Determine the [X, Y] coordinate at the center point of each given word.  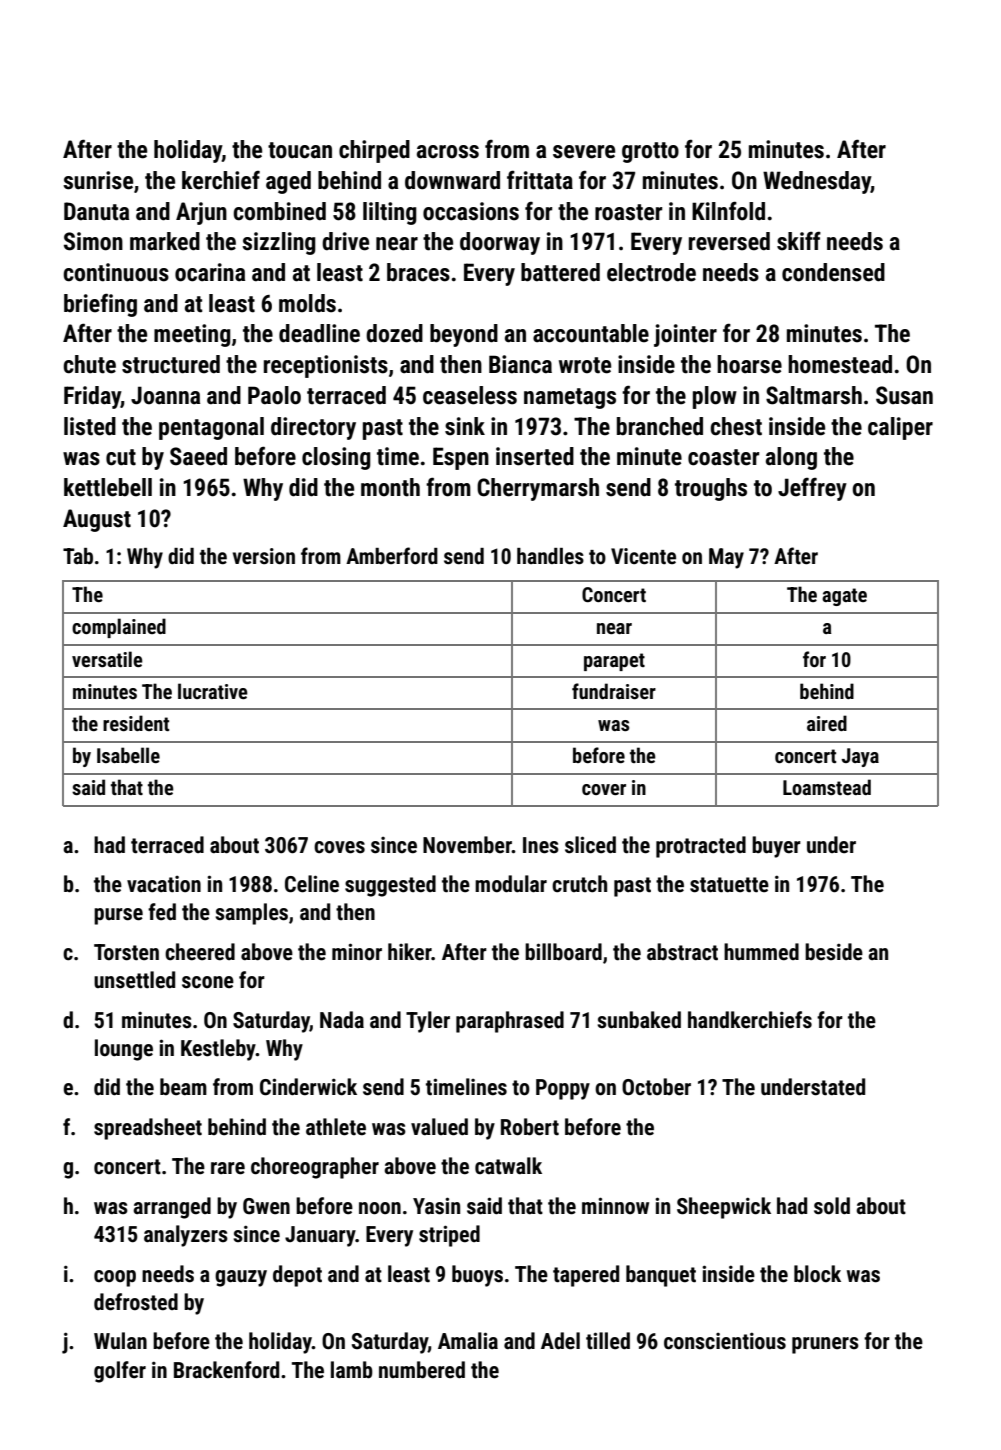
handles [550, 556]
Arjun [201, 213]
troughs [711, 489]
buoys [477, 1276]
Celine [312, 884]
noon [380, 1208]
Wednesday [817, 182]
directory [313, 428]
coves [339, 847]
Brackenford [226, 1370]
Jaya [860, 757]
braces [418, 272]
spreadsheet [148, 1129]
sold [832, 1206]
